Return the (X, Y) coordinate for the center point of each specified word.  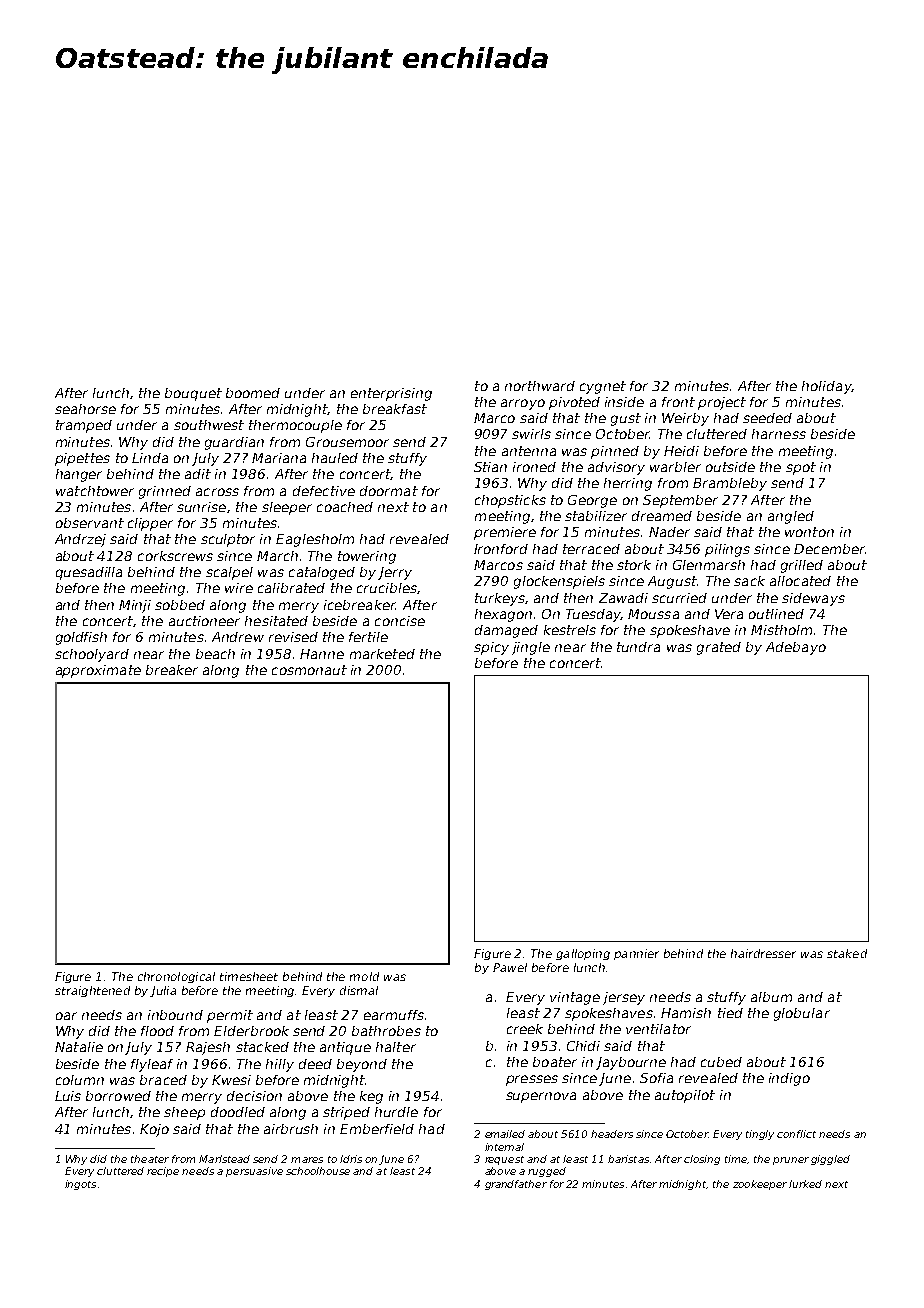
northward (540, 386)
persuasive (254, 1172)
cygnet (603, 387)
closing (702, 1160)
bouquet (193, 394)
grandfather (516, 1185)
